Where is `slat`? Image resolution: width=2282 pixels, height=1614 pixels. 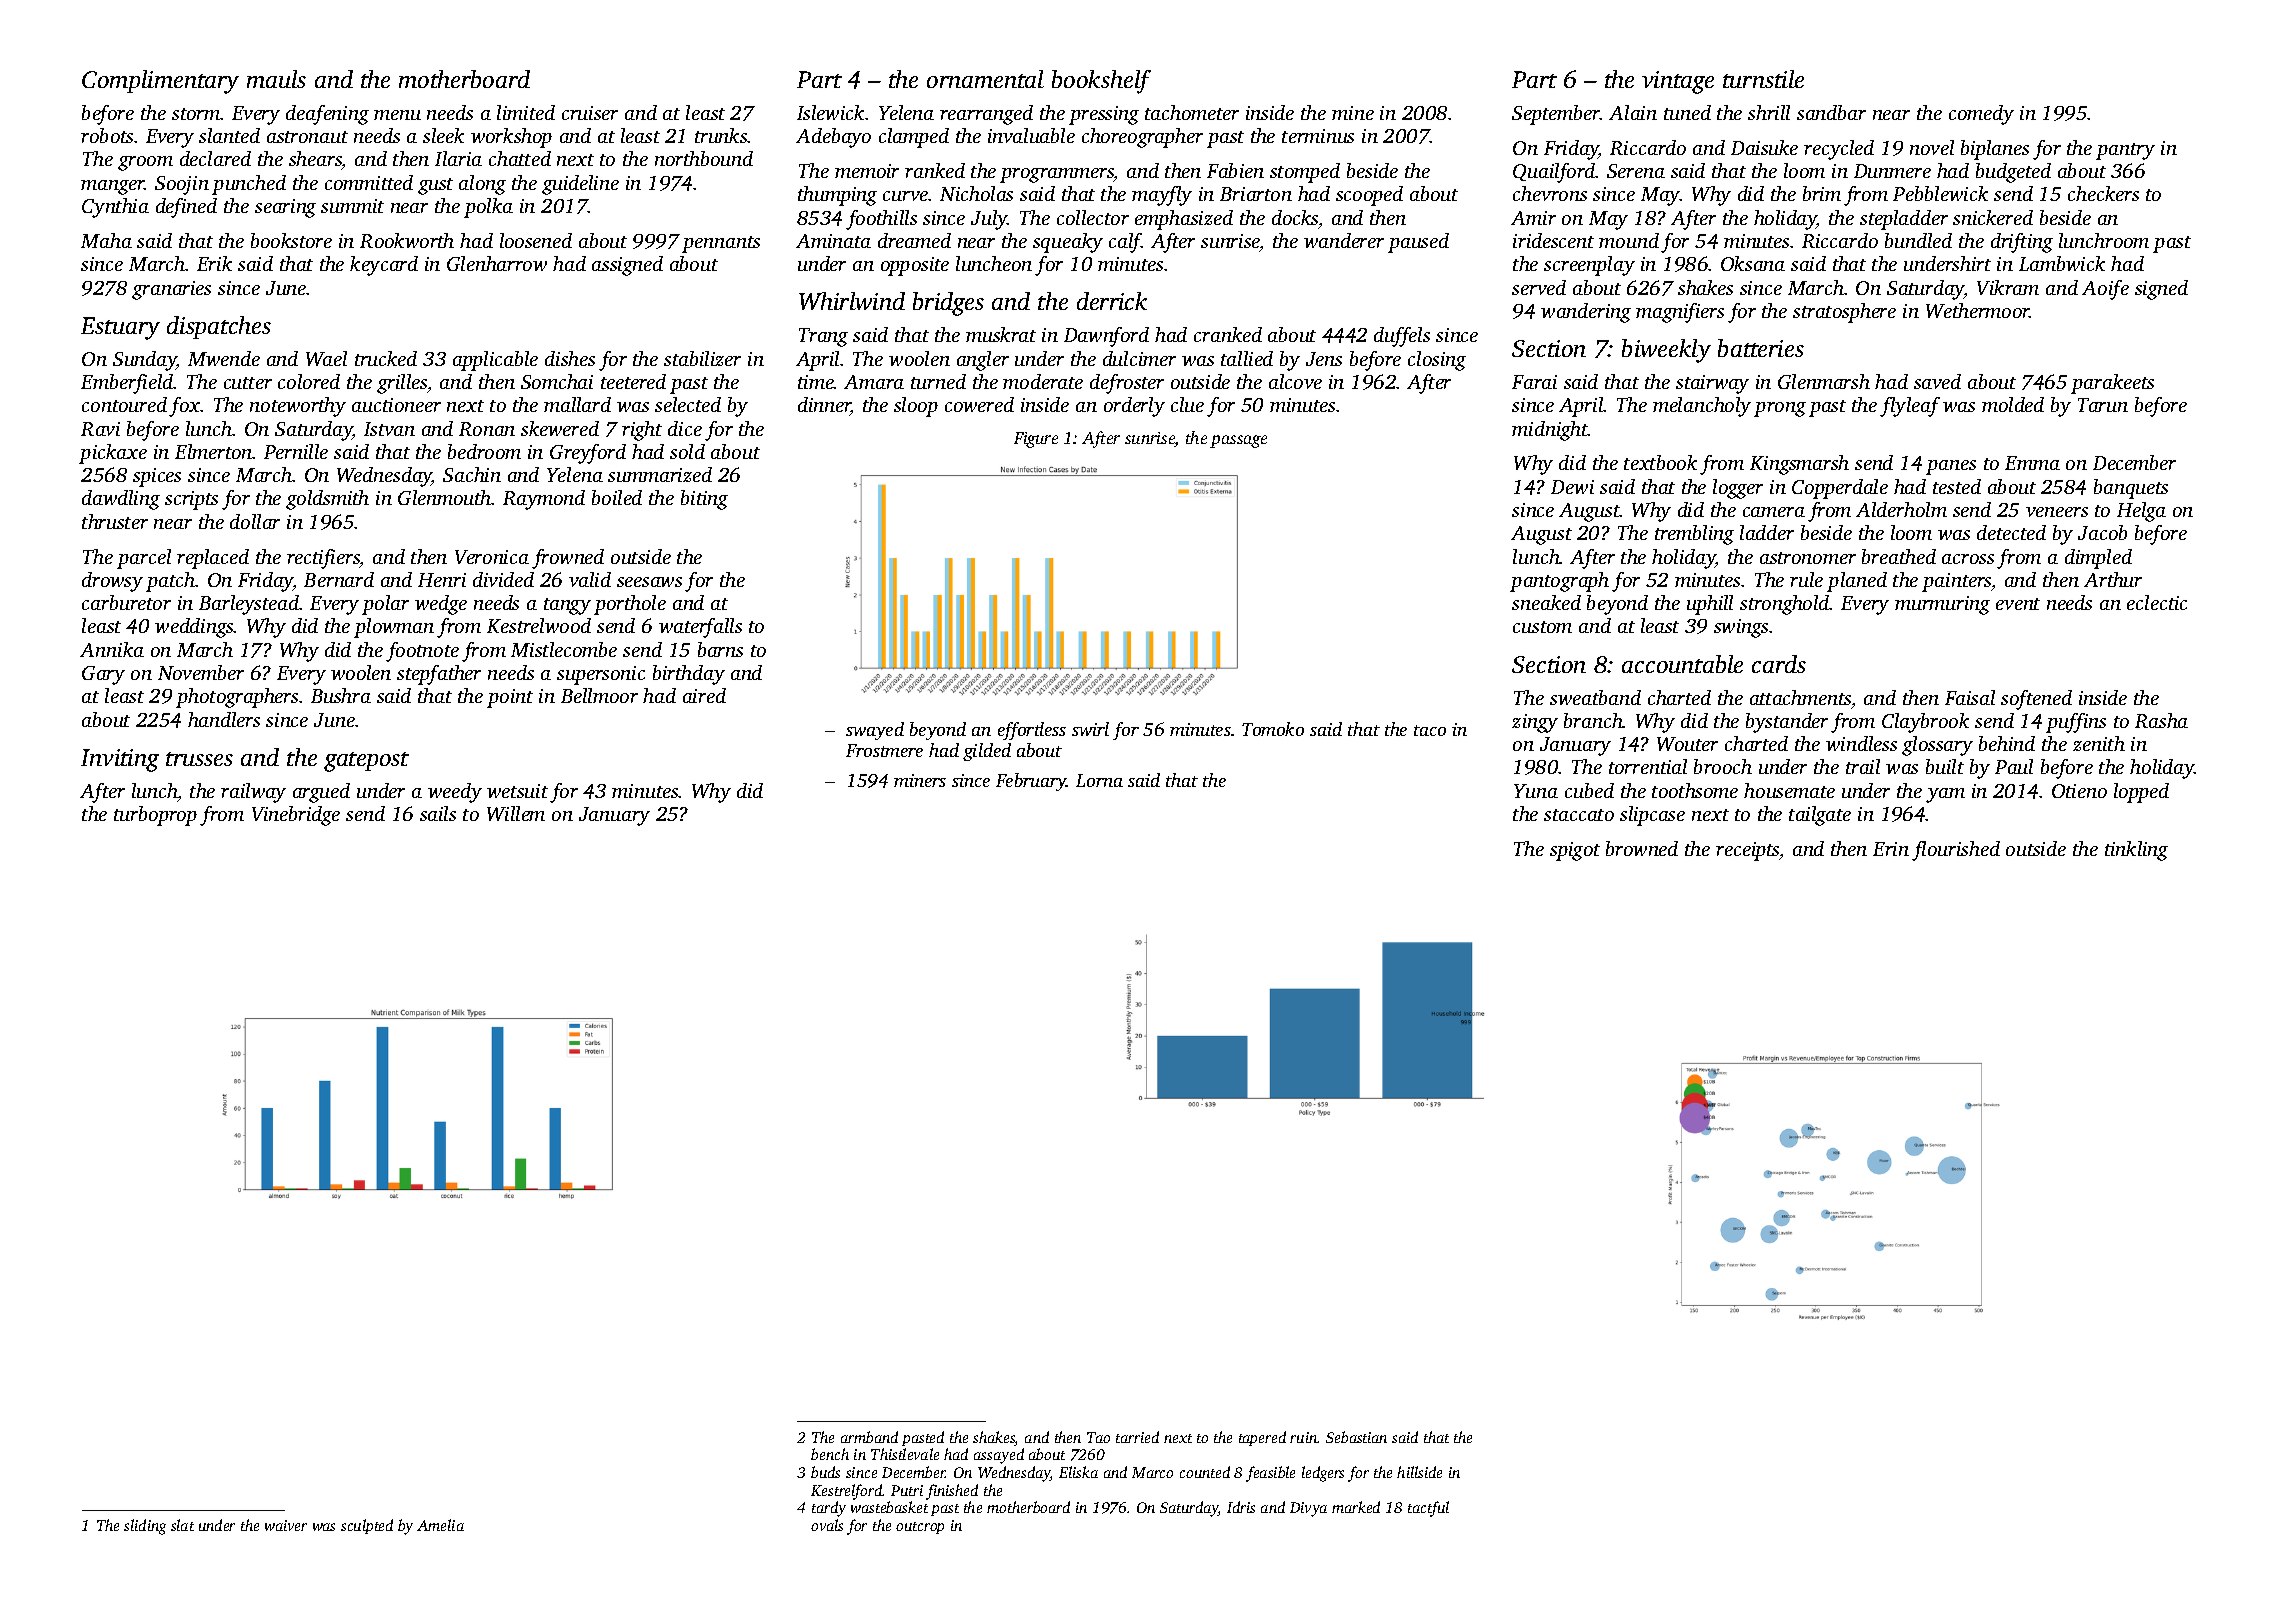
slat is located at coordinates (182, 1525).
